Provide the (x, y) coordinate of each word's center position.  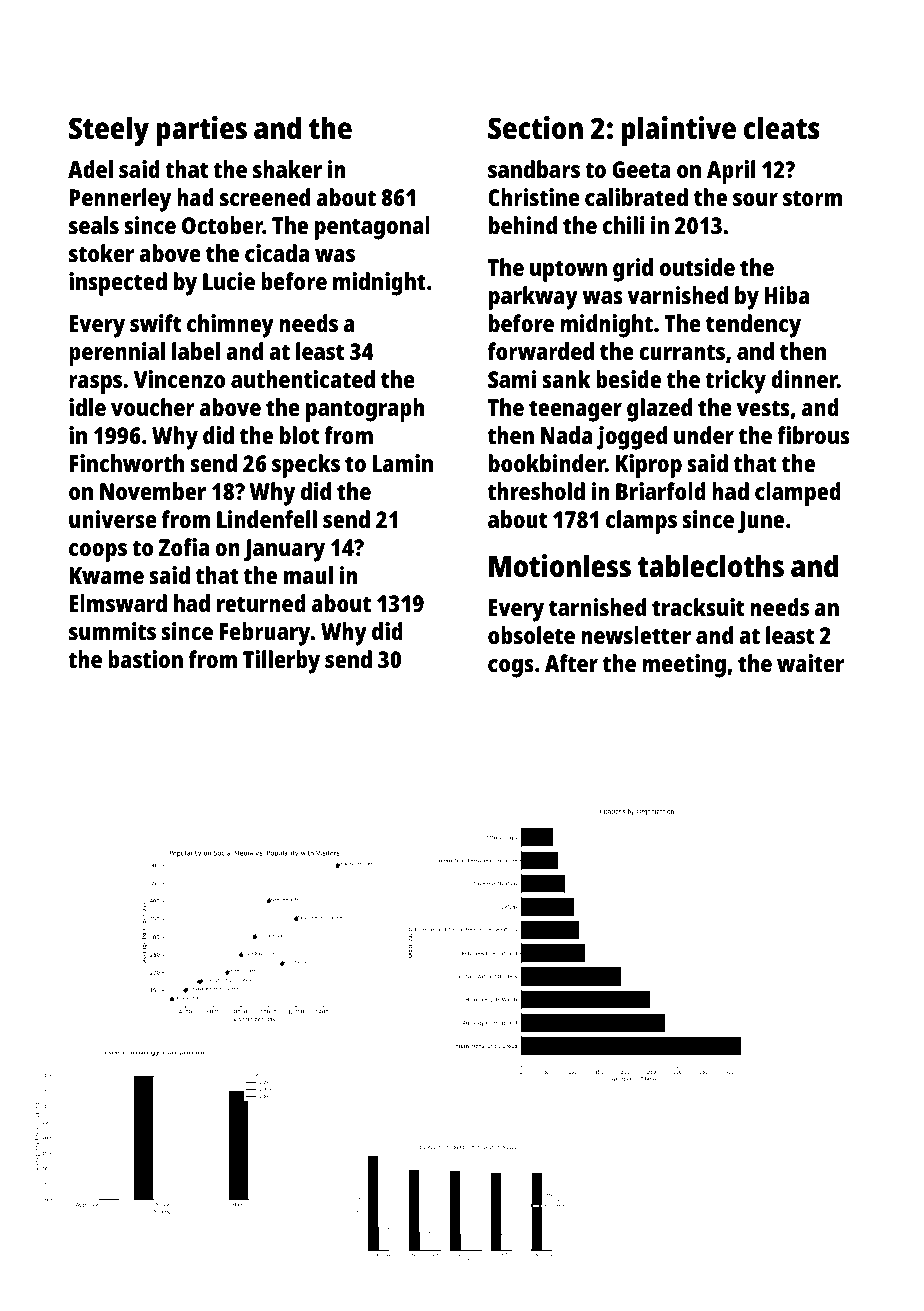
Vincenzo (179, 379)
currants (682, 352)
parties (201, 131)
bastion (145, 659)
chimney (230, 326)
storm (812, 198)
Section (535, 128)
